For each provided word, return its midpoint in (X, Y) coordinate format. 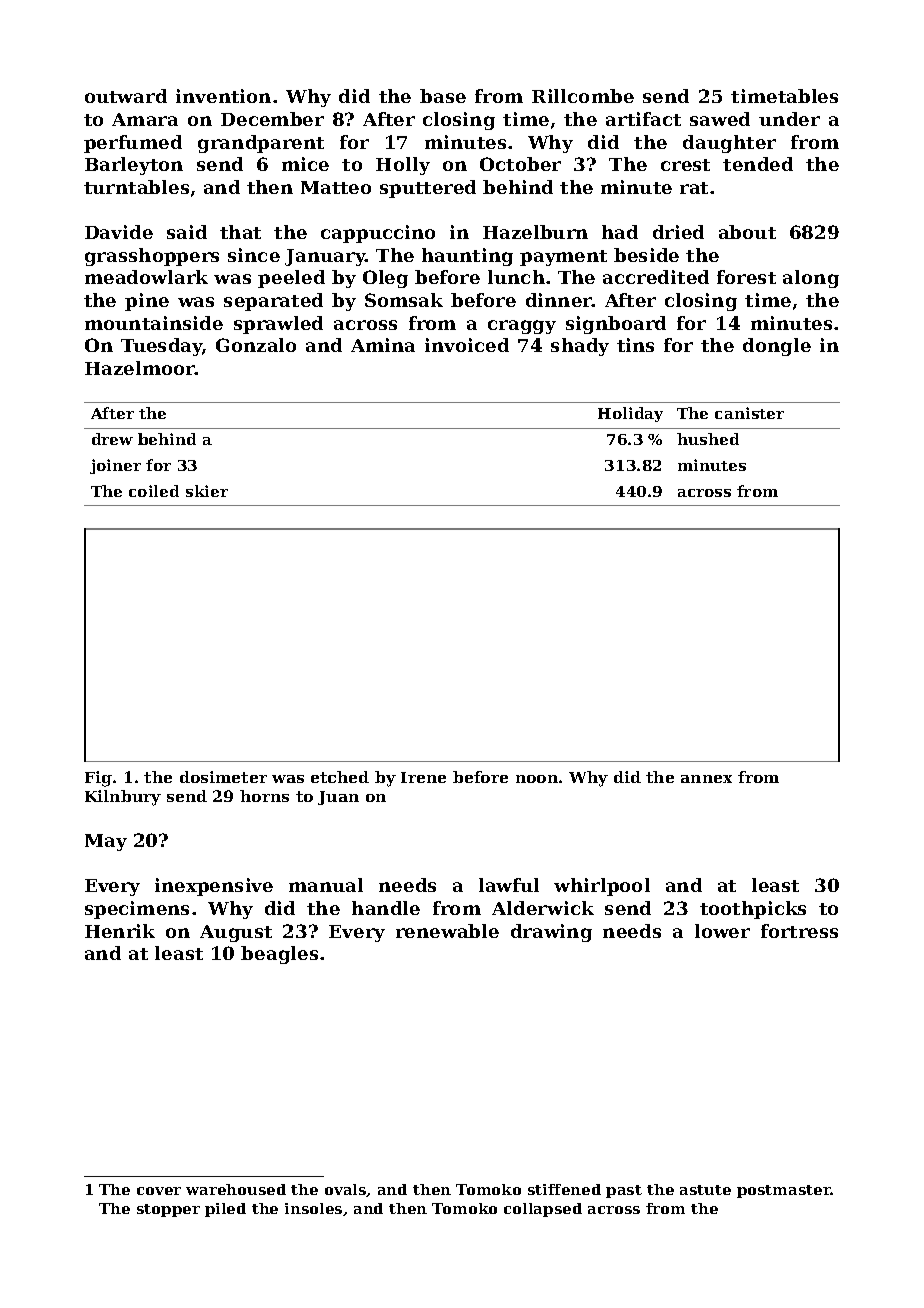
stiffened (564, 1189)
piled (225, 1210)
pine (147, 302)
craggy (522, 327)
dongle (777, 347)
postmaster (784, 1191)
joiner (115, 466)
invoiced (467, 345)
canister (749, 413)
